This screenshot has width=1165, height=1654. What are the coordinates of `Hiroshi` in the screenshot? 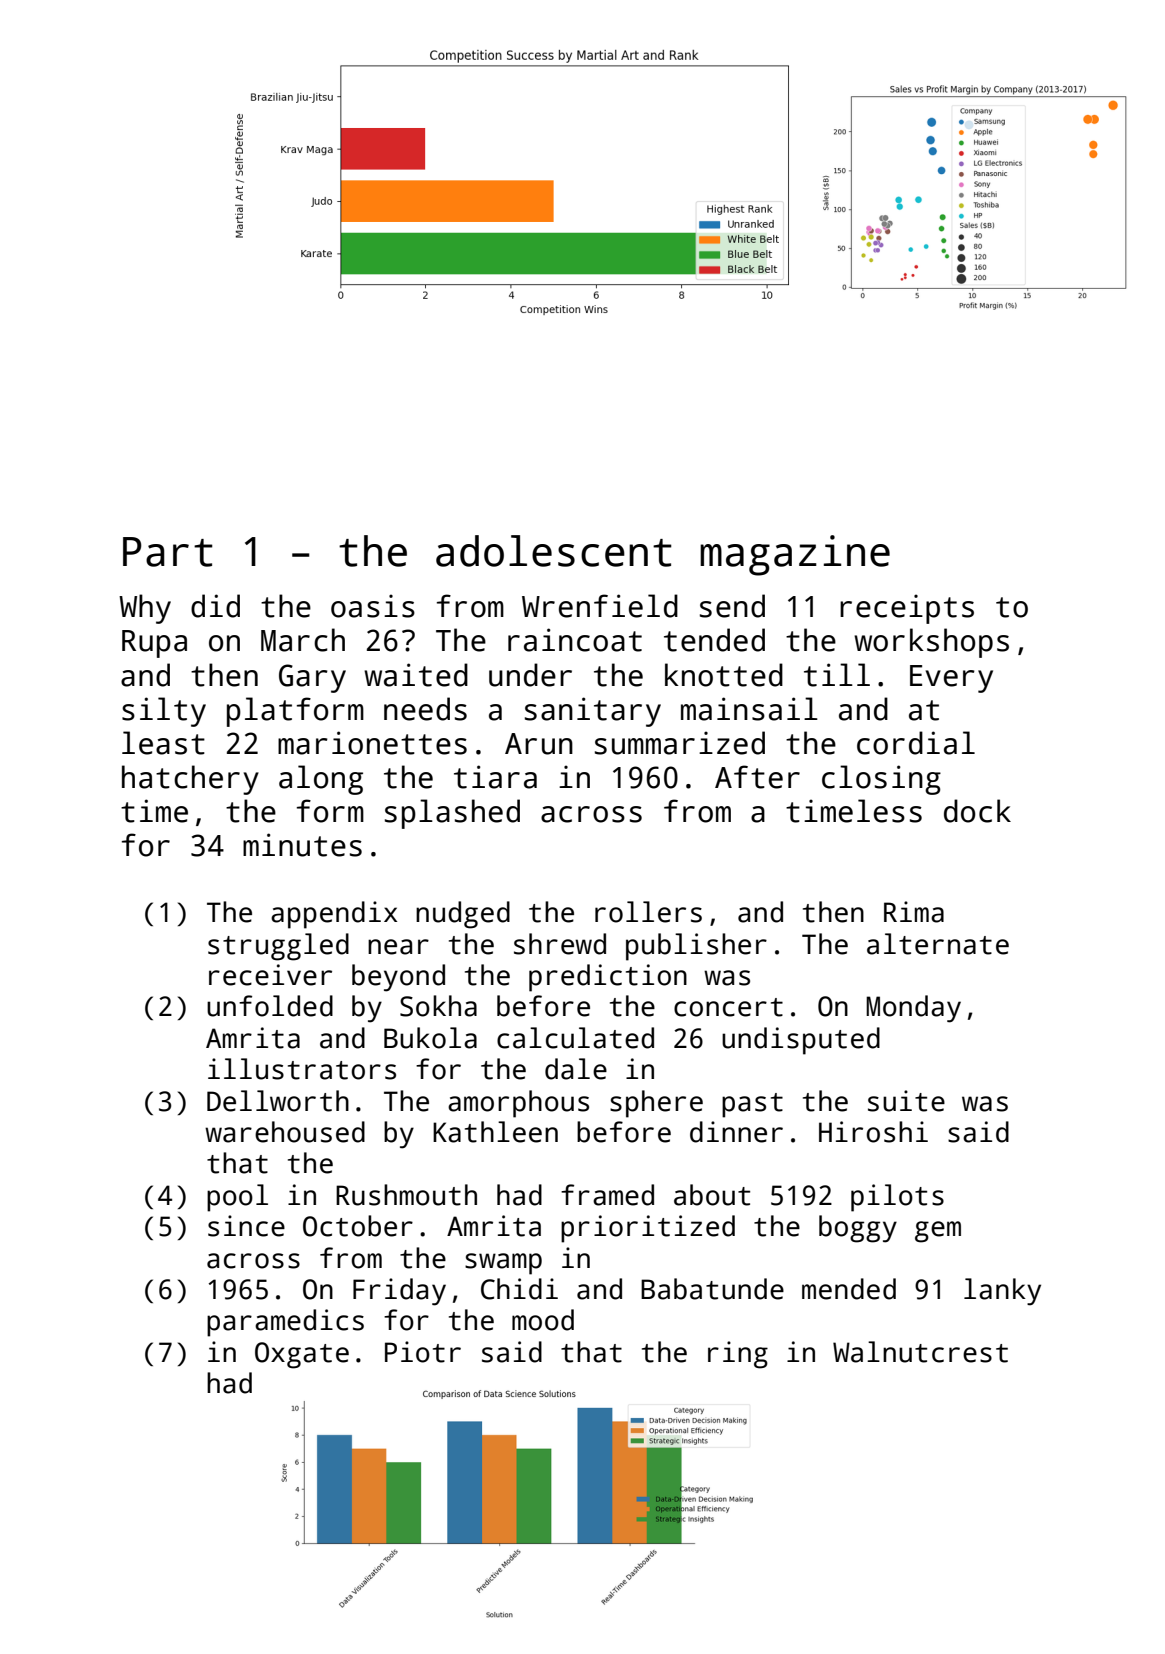 It's located at (873, 1132).
